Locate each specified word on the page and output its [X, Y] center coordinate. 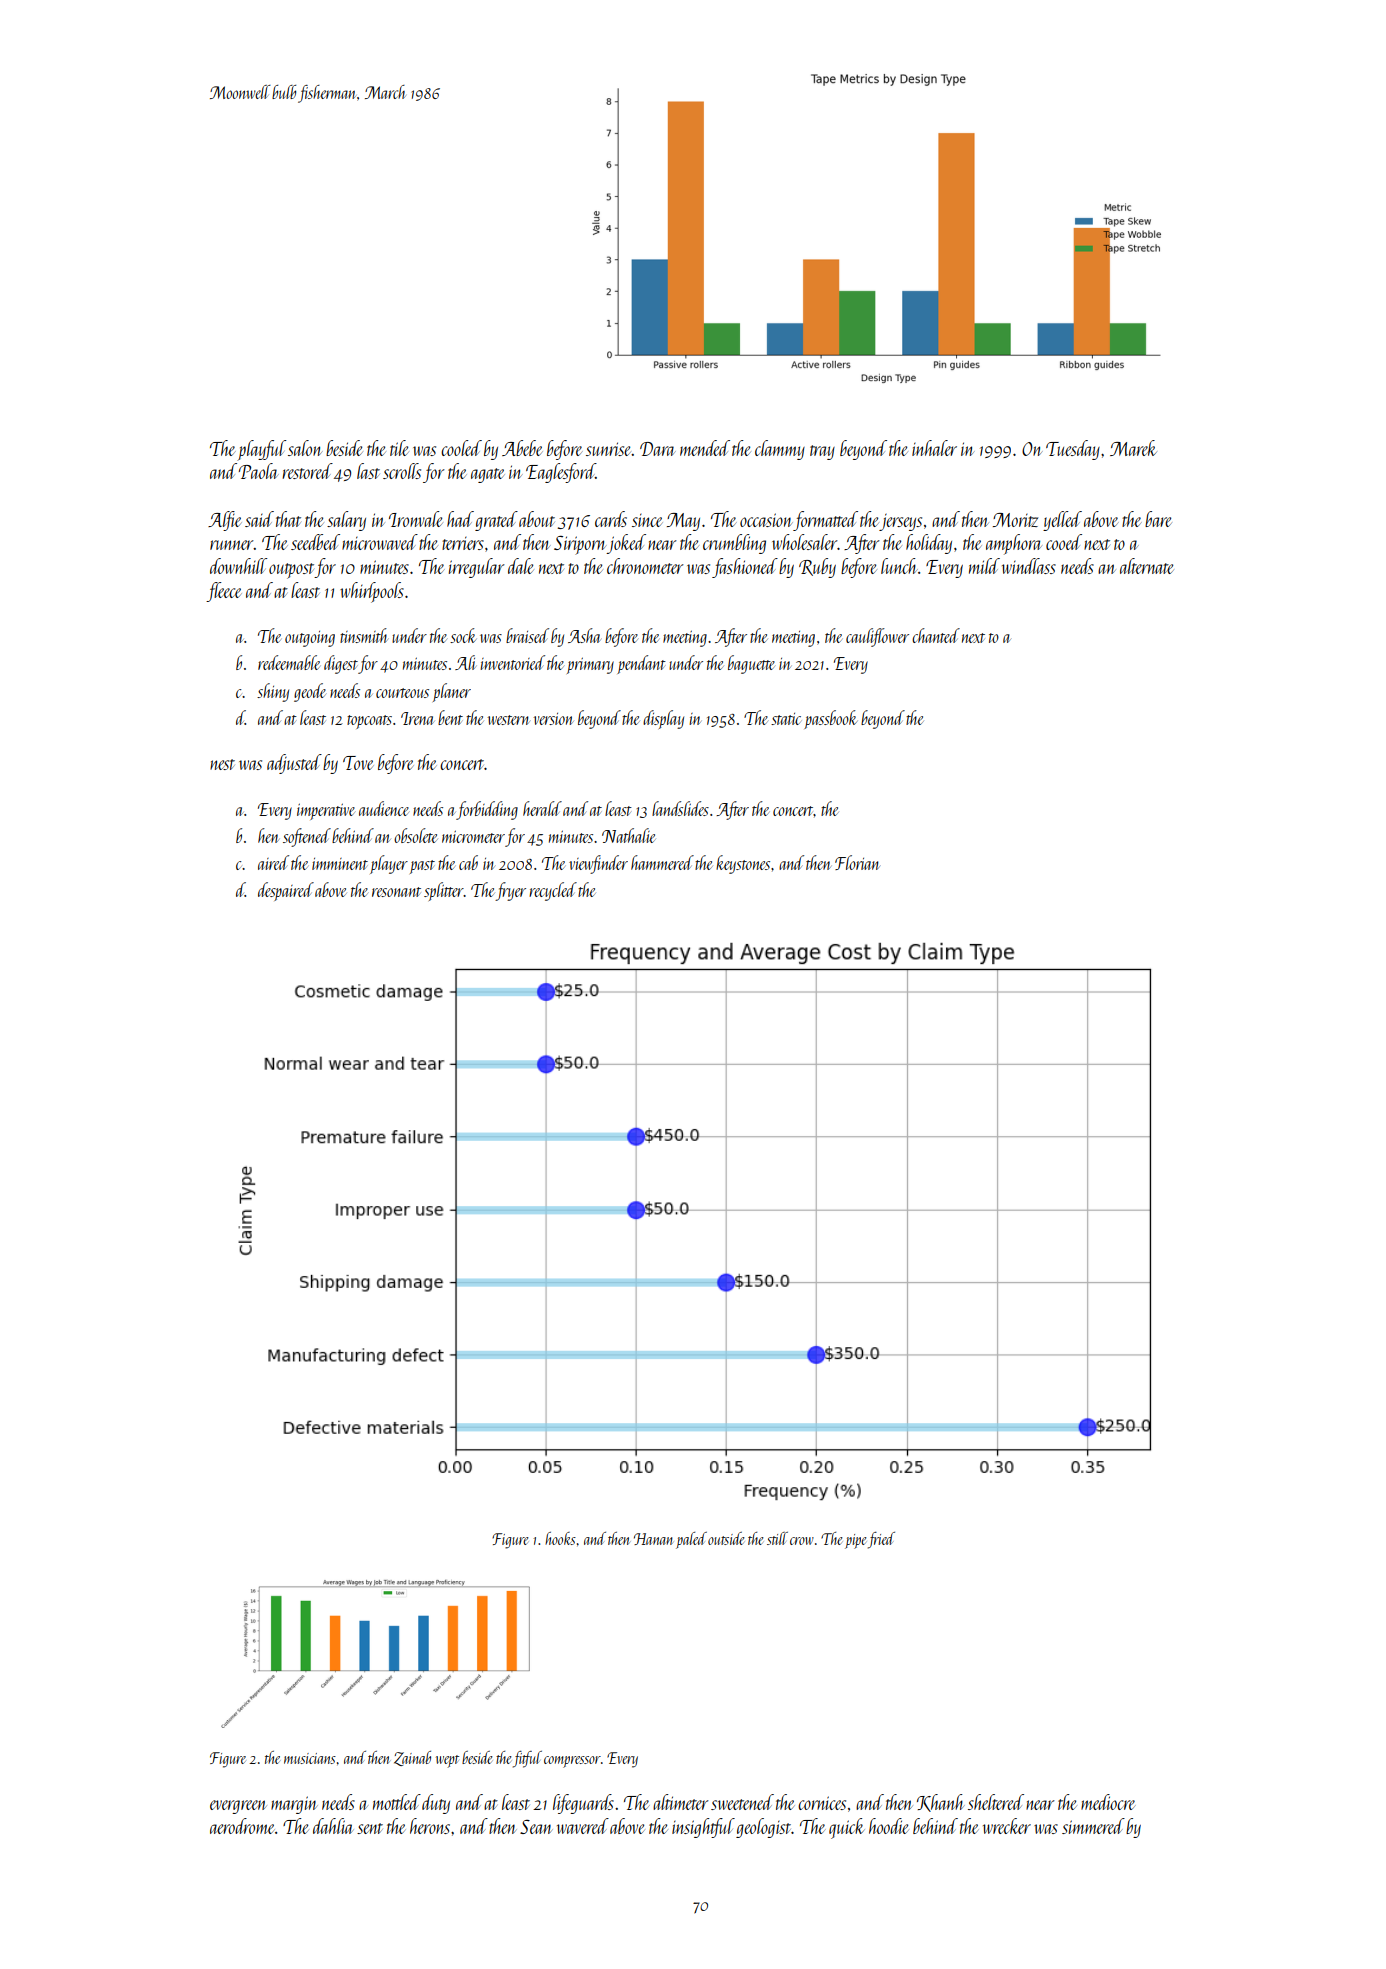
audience [384, 808]
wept [447, 1761]
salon [305, 448]
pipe [855, 1541]
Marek [1133, 448]
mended [705, 448]
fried [881, 1540]
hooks [560, 1538]
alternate [1147, 566]
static [786, 719]
